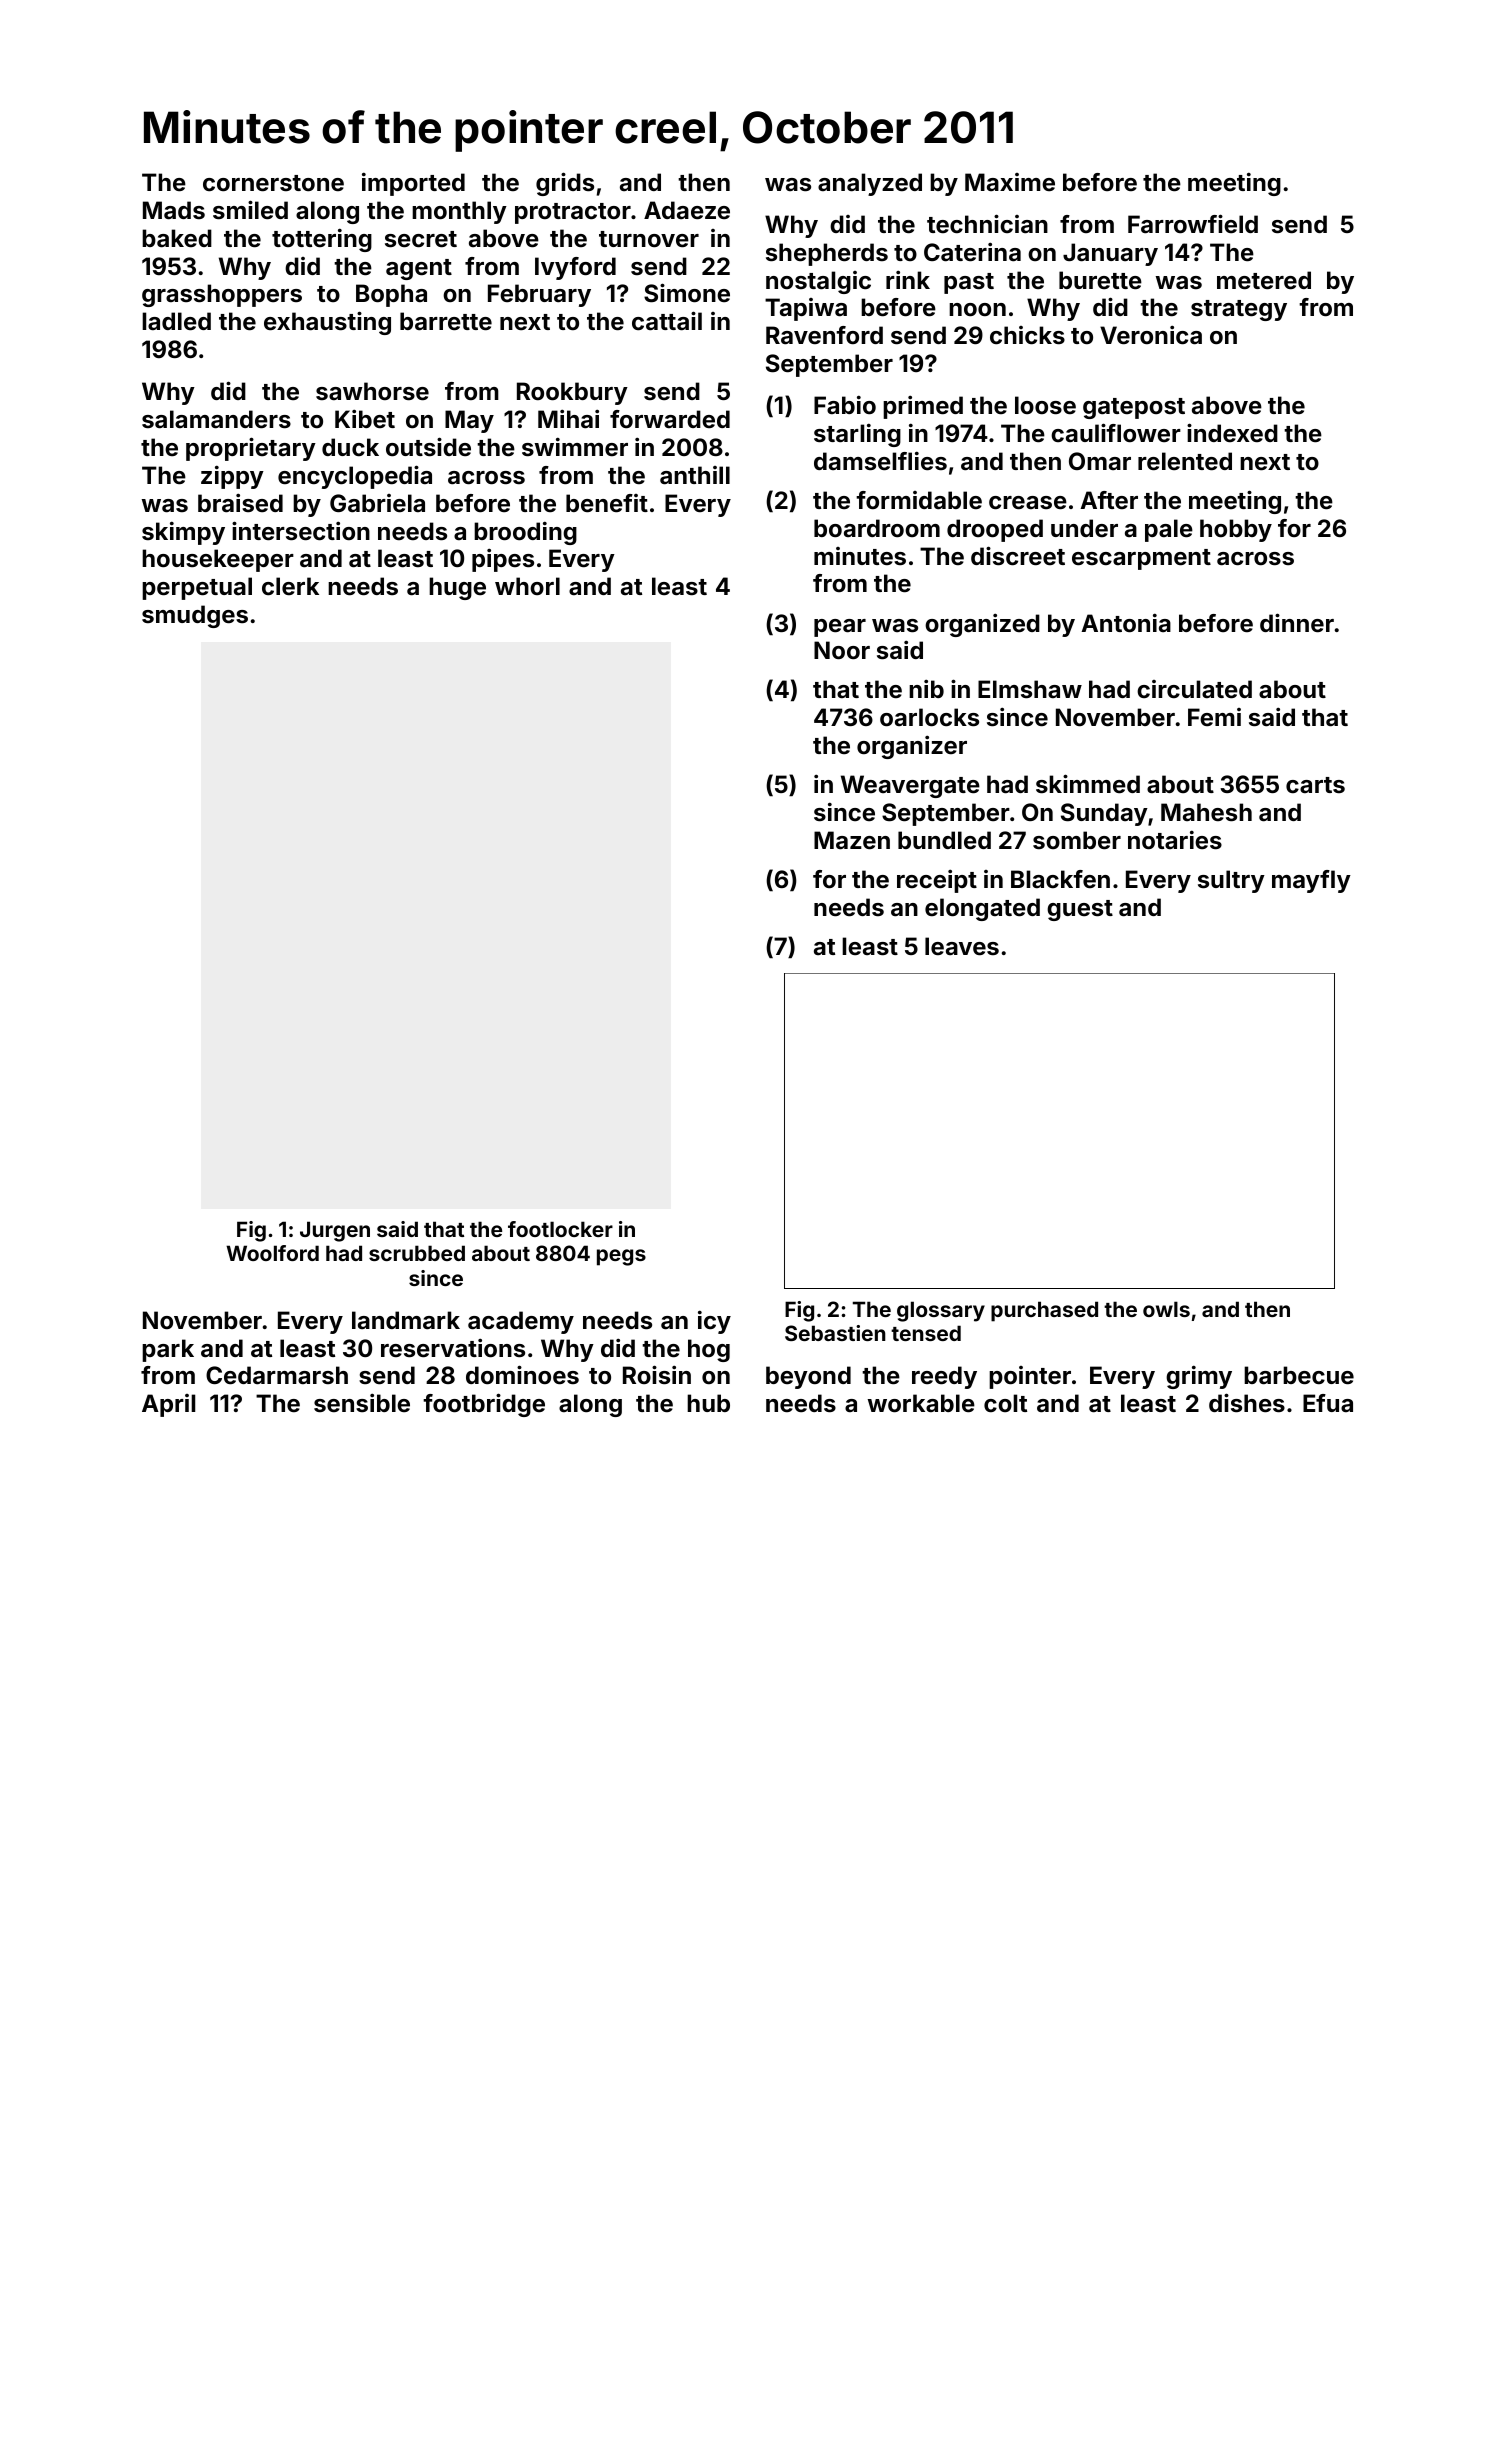  What do you see at coordinates (1311, 881) in the document?
I see `mayfly` at bounding box center [1311, 881].
